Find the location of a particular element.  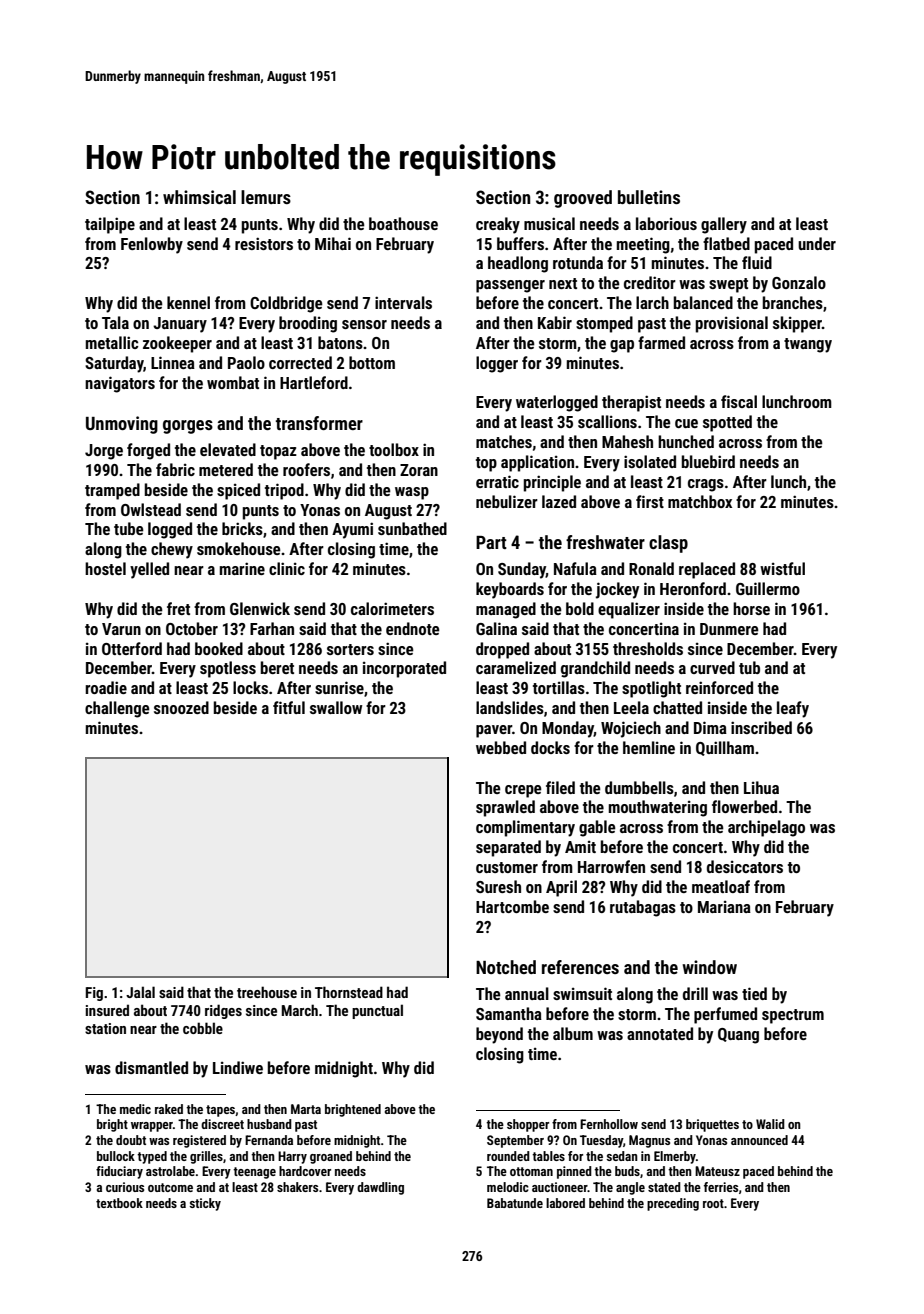

medic is located at coordinates (135, 1109).
